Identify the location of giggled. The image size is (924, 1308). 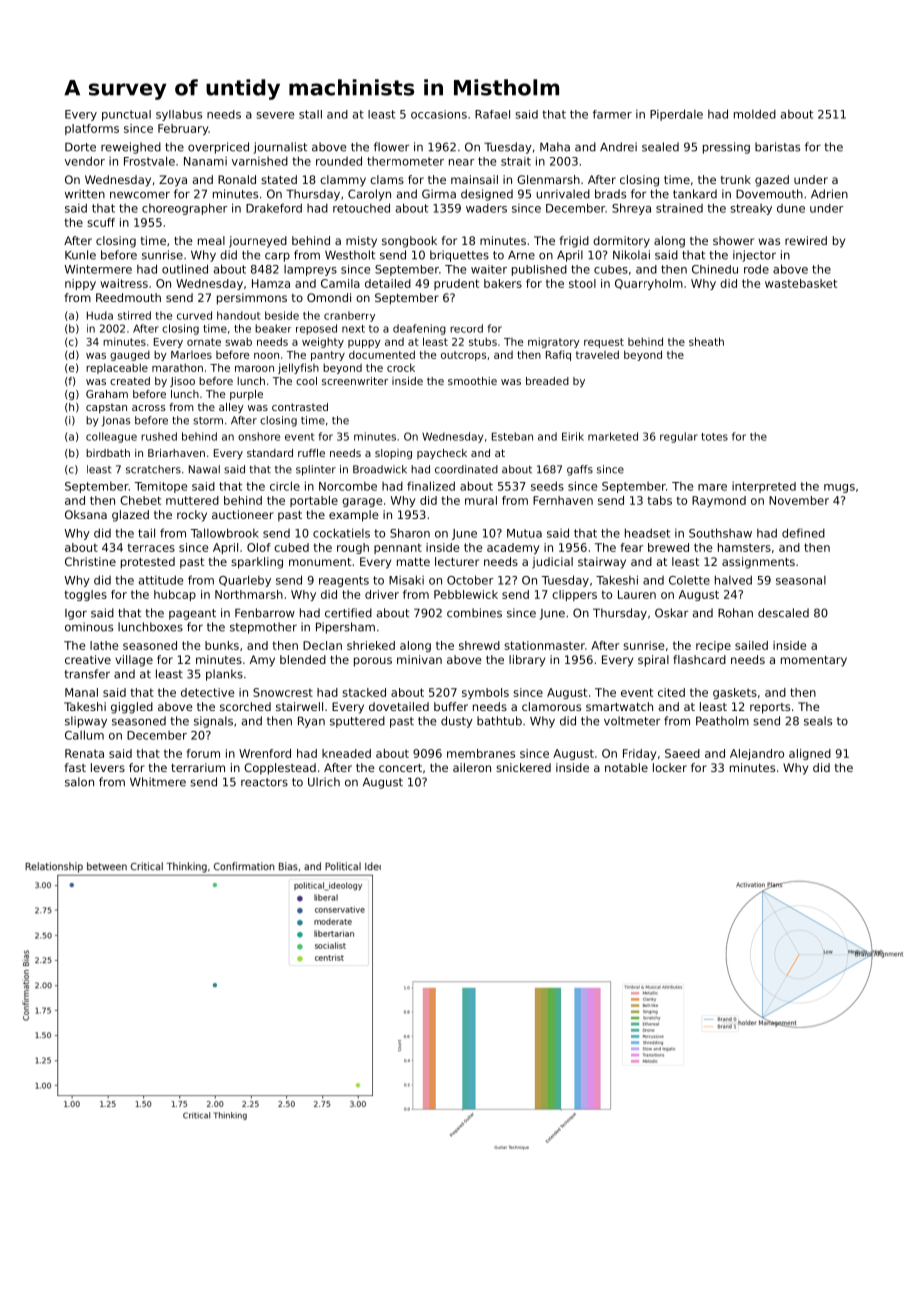
(132, 708).
